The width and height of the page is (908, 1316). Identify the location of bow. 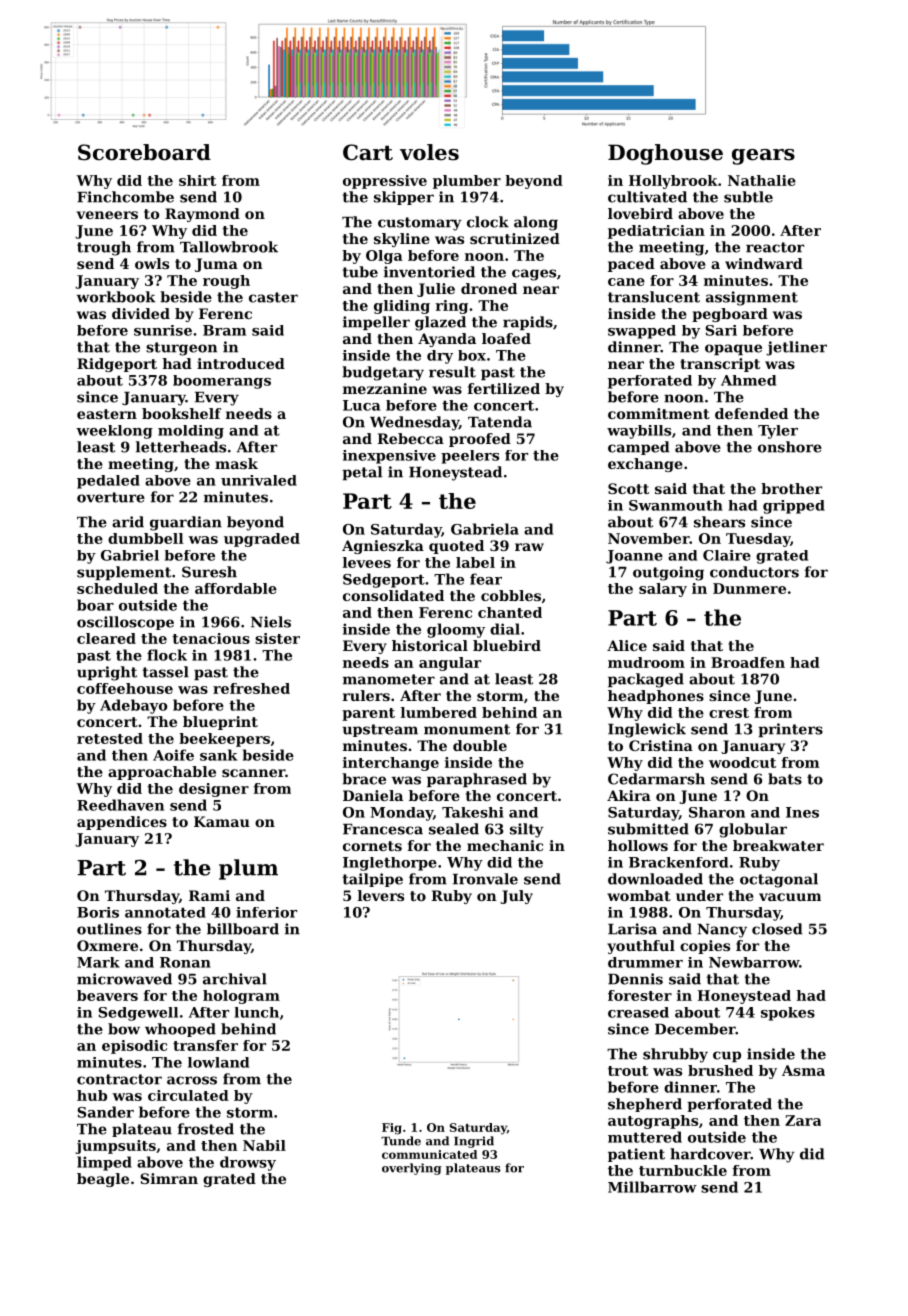
(124, 1029).
